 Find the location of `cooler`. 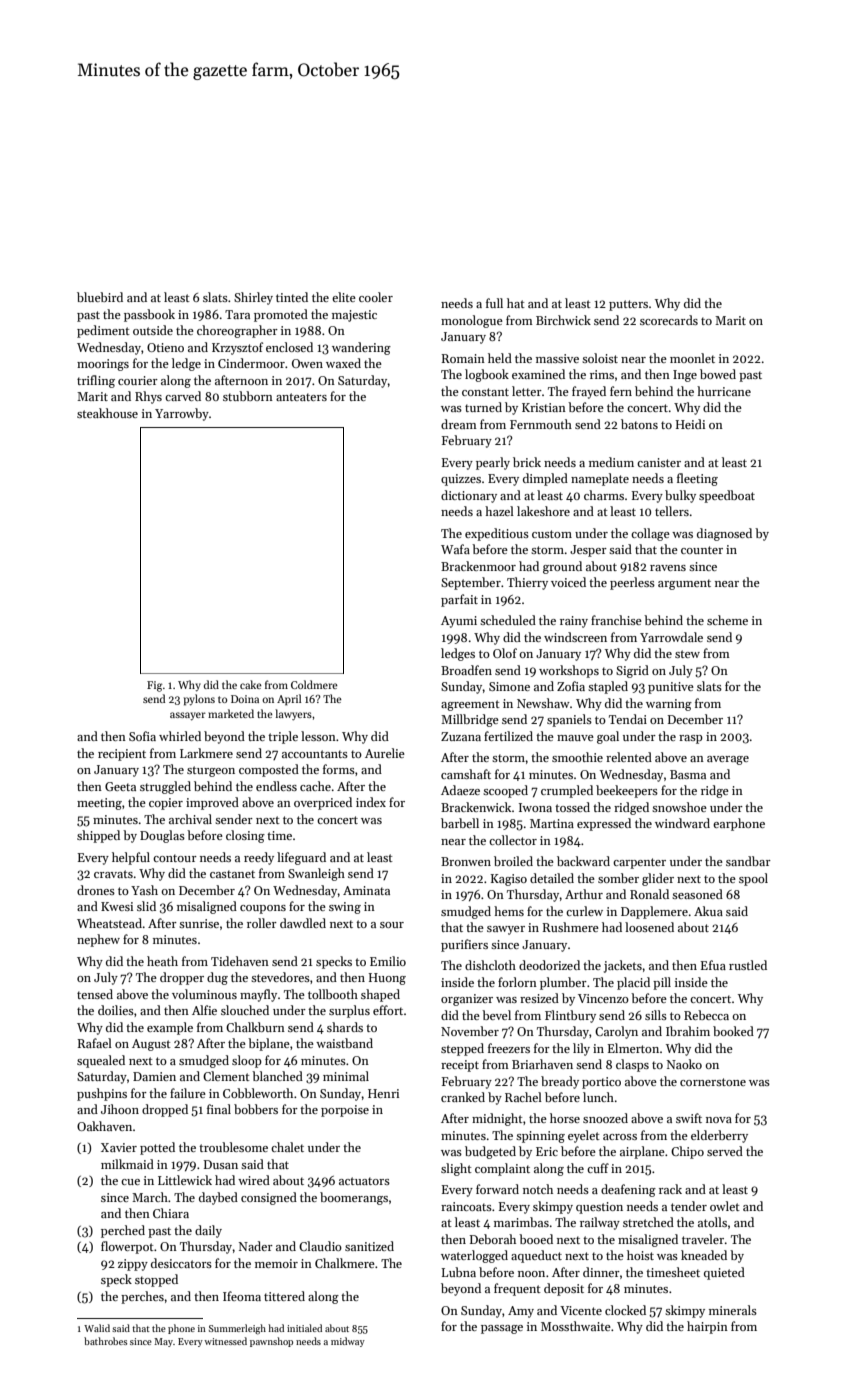

cooler is located at coordinates (376, 297).
